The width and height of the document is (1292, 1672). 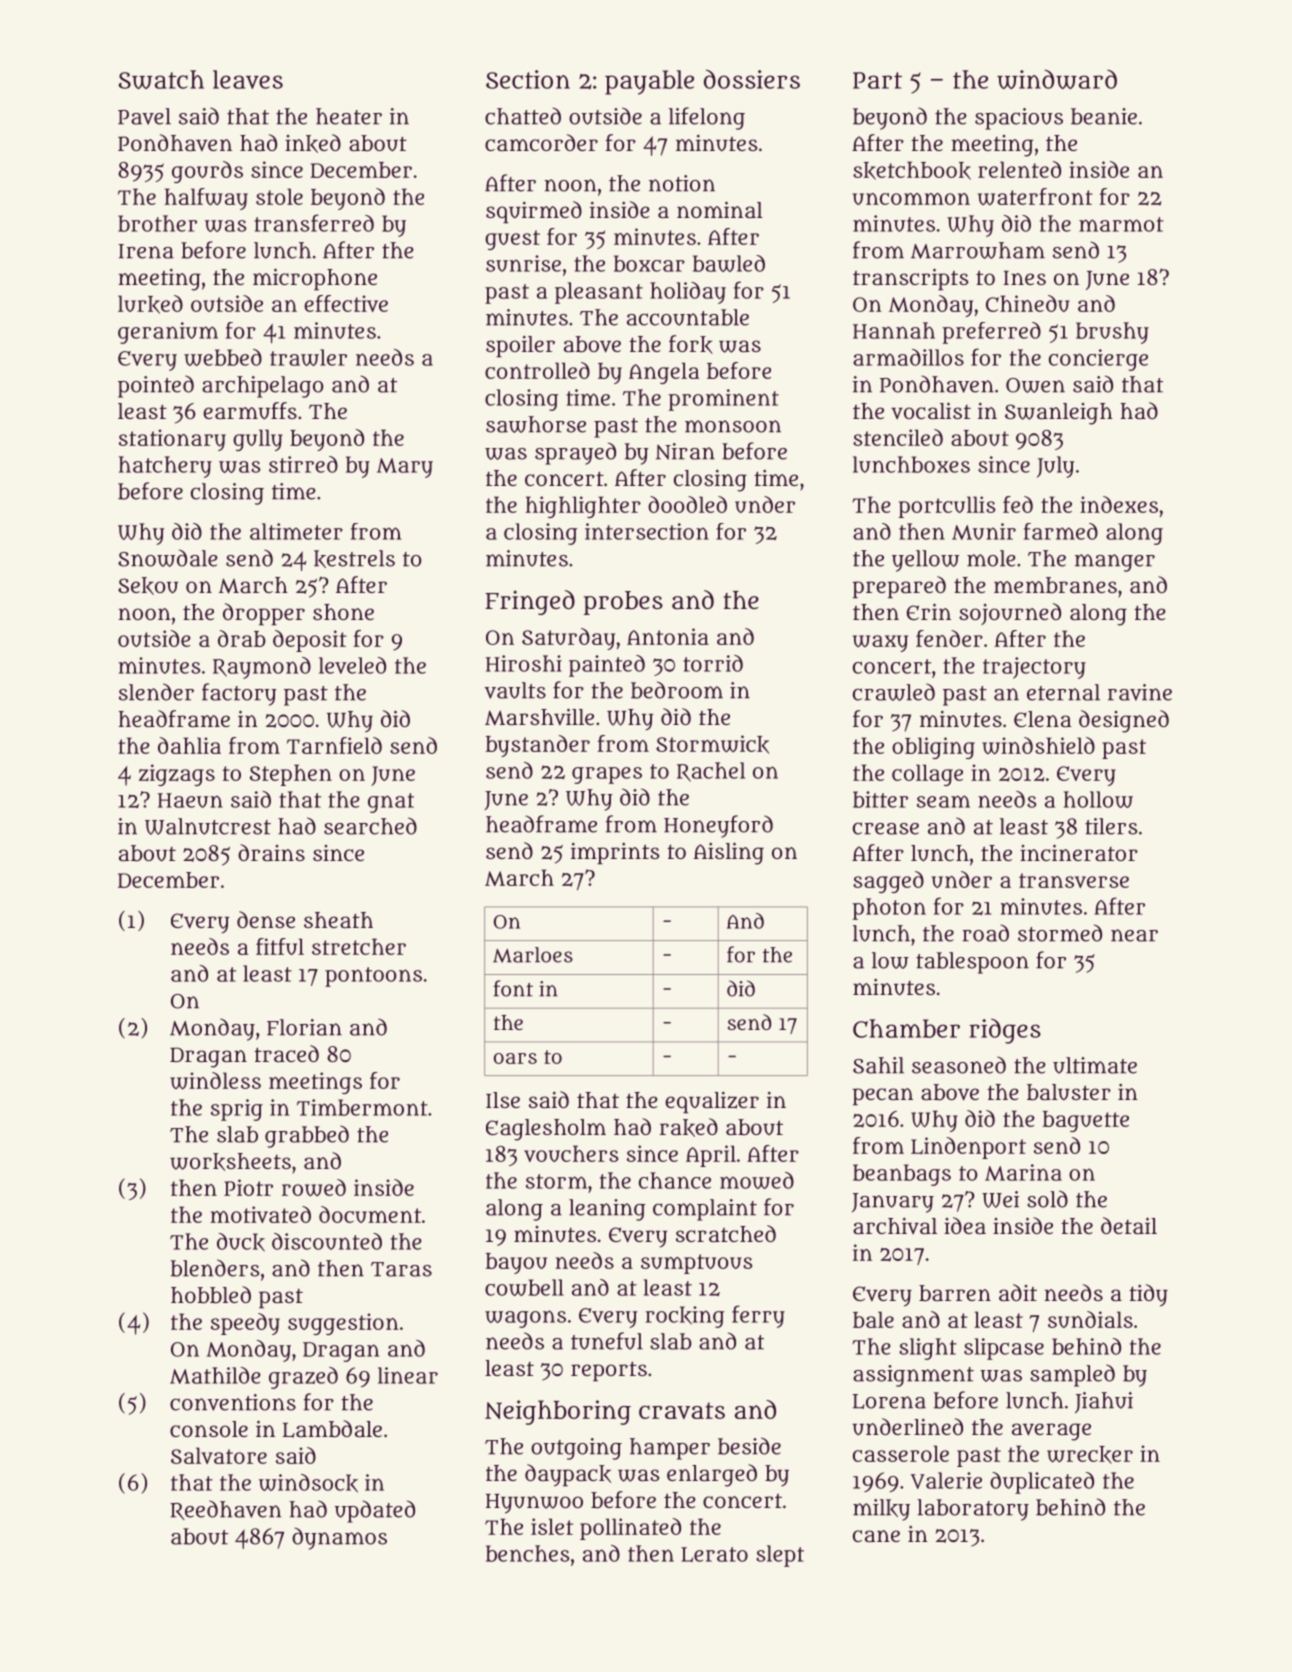 What do you see at coordinates (339, 1538) in the document?
I see `dynamos` at bounding box center [339, 1538].
